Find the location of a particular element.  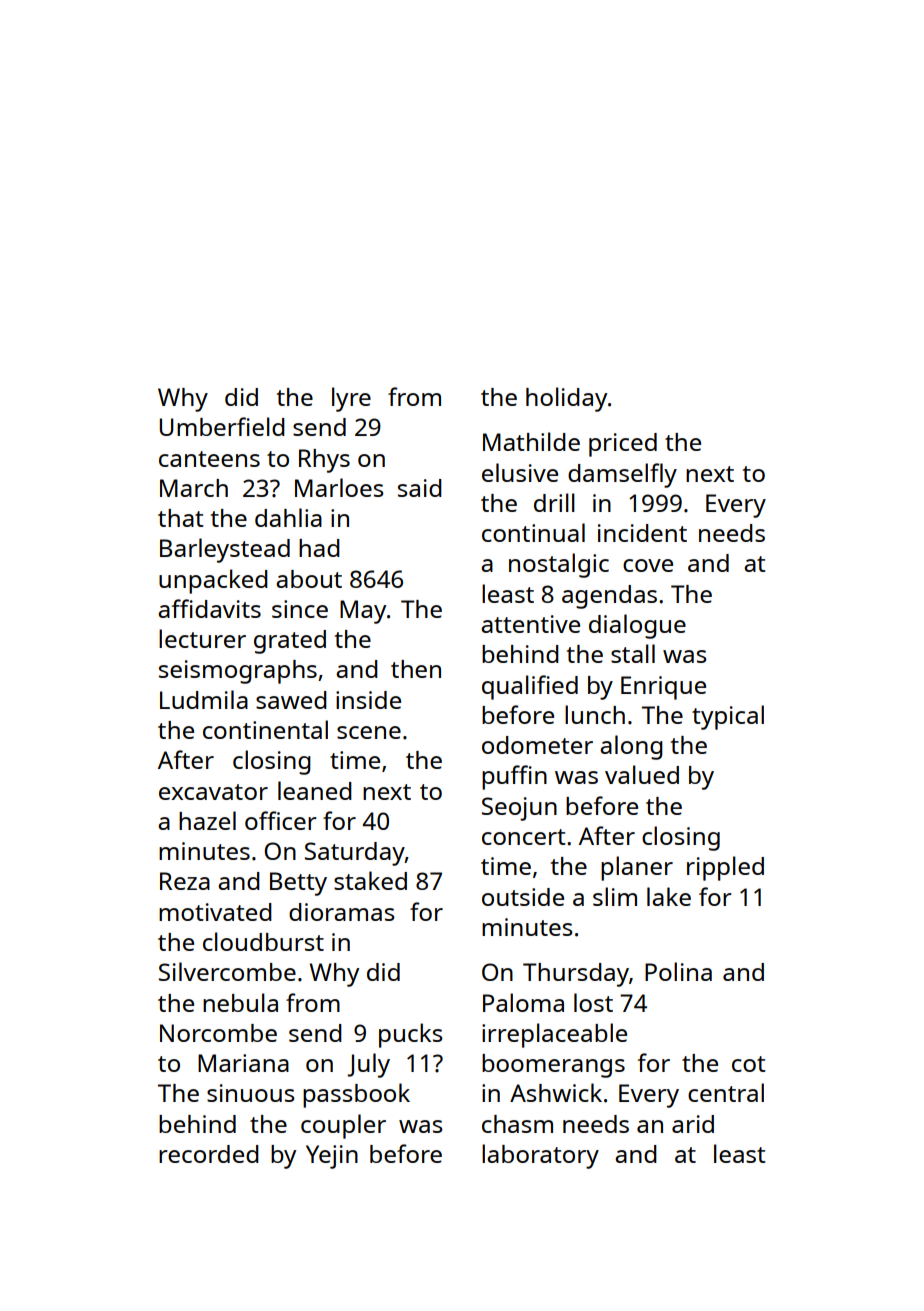

dioramas is located at coordinates (342, 912).
